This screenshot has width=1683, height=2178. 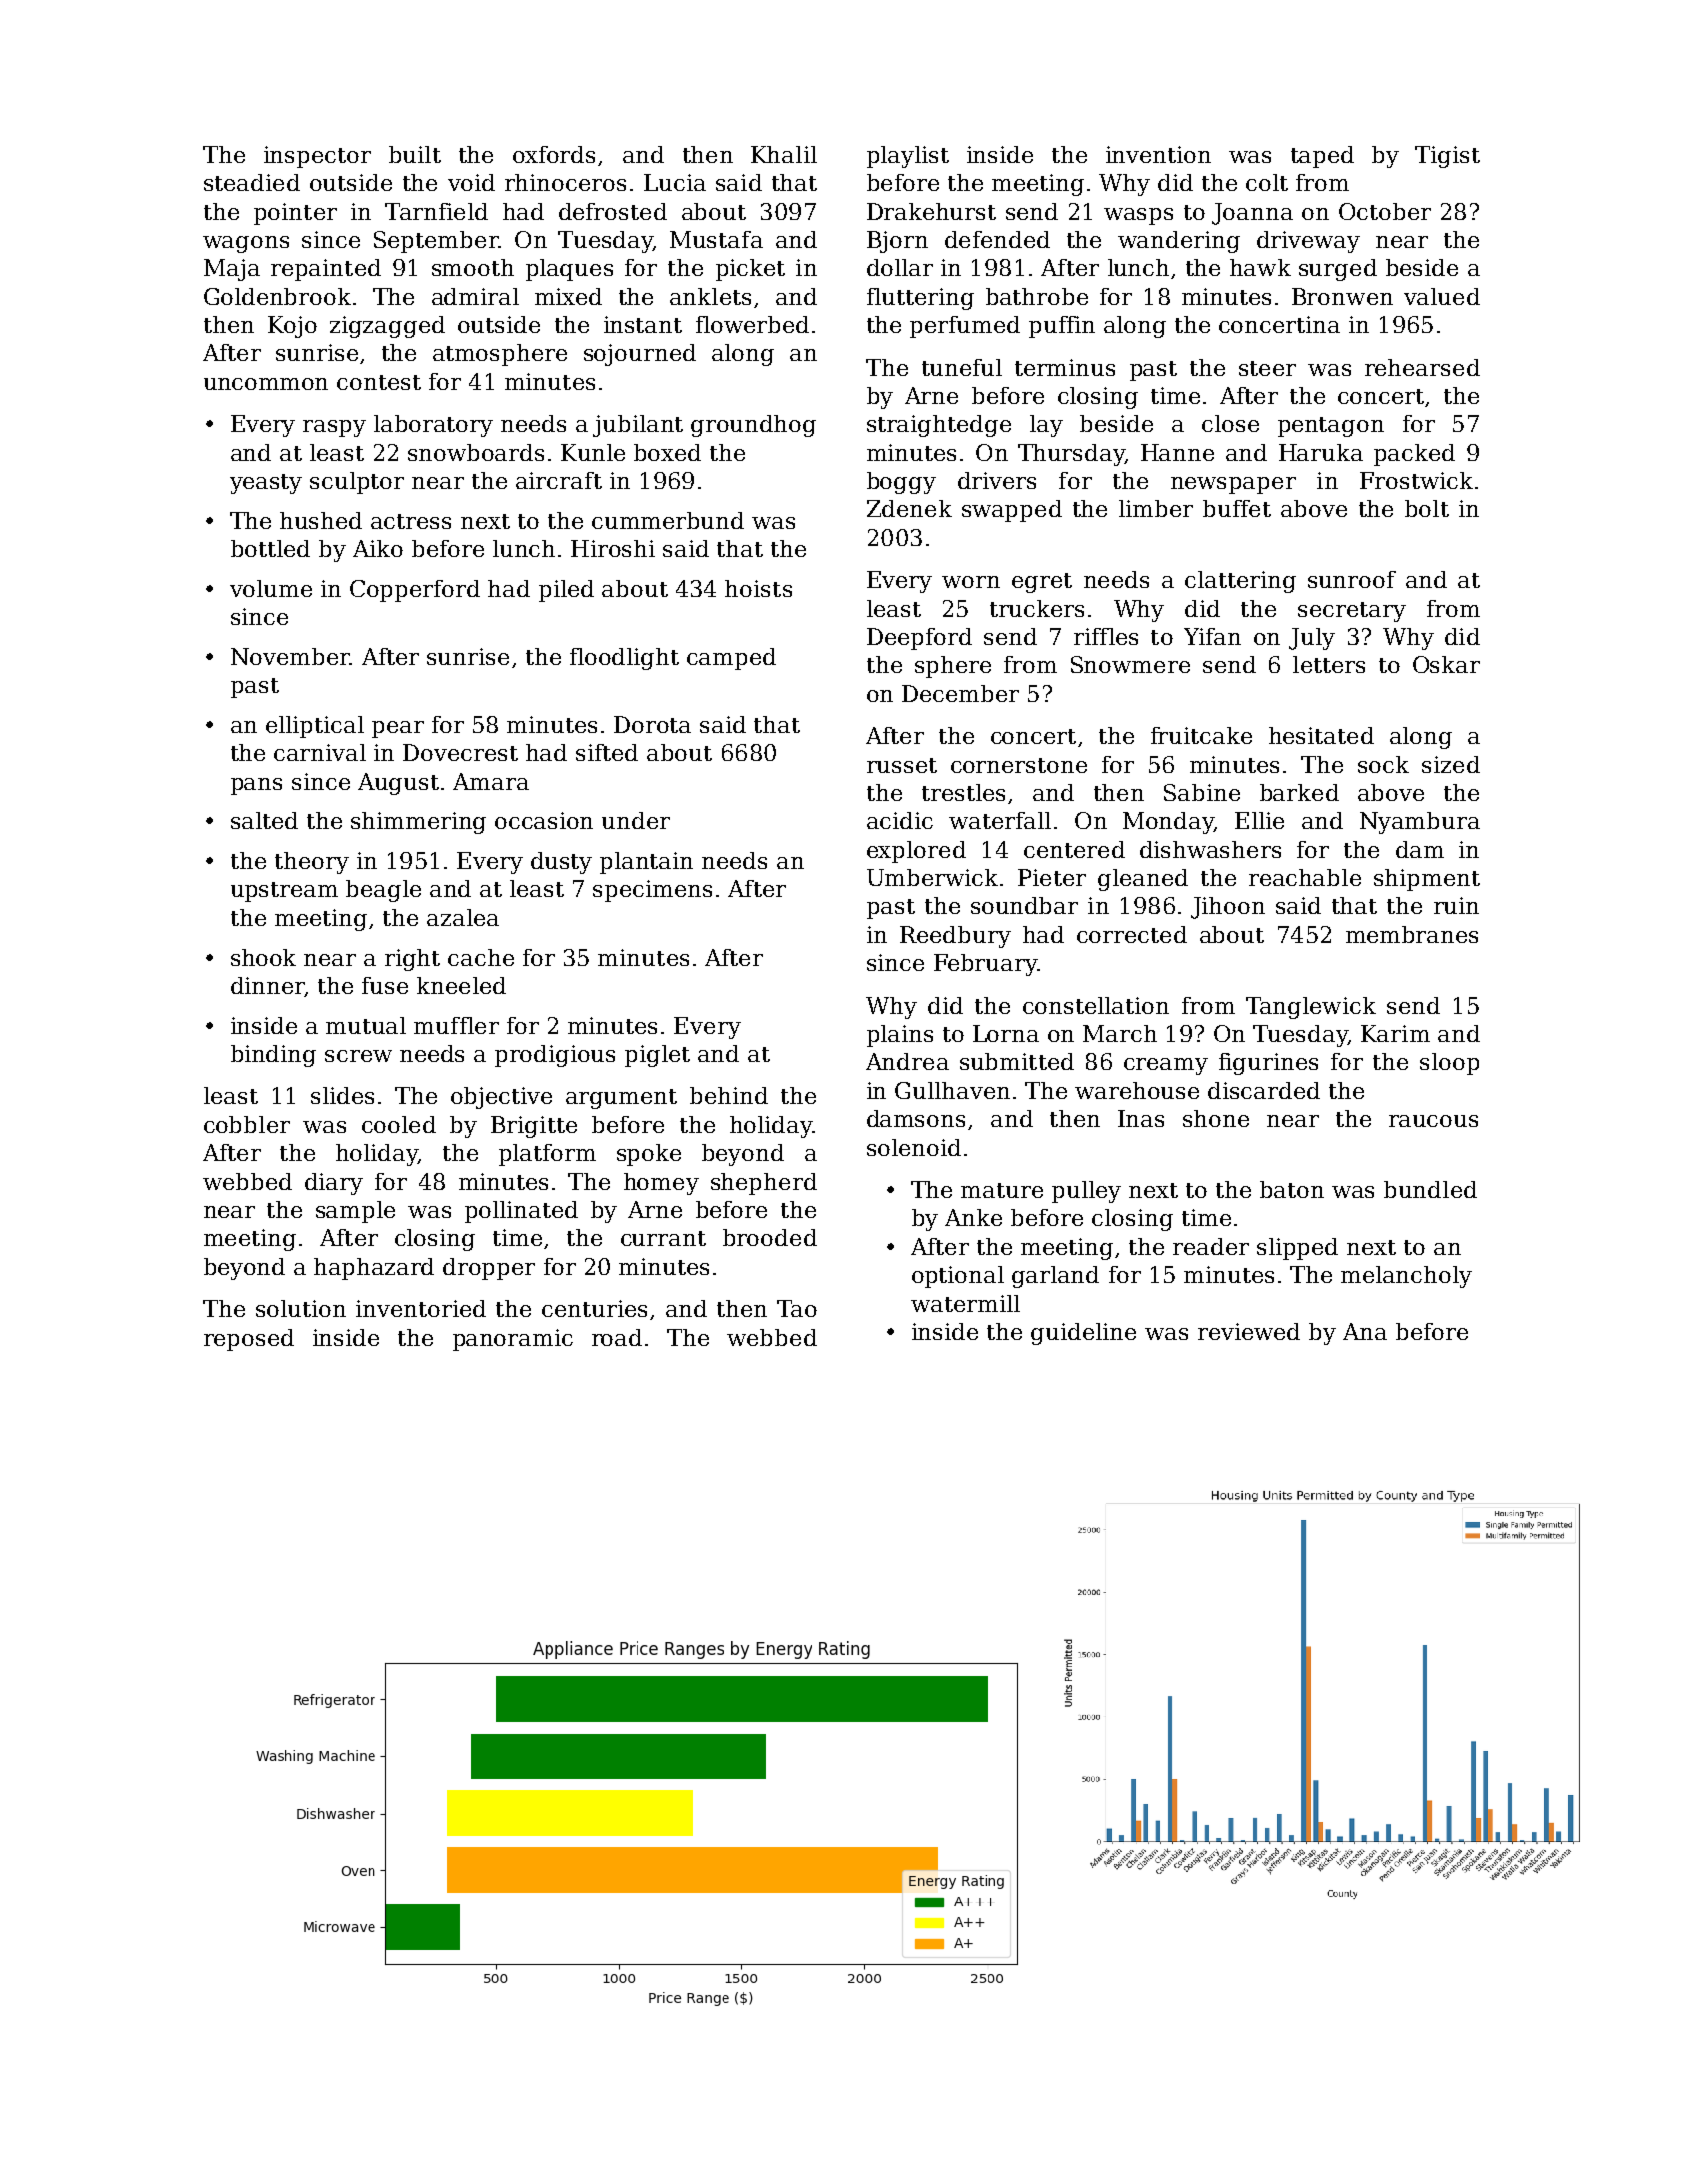 I want to click on hawk, so click(x=1260, y=267).
